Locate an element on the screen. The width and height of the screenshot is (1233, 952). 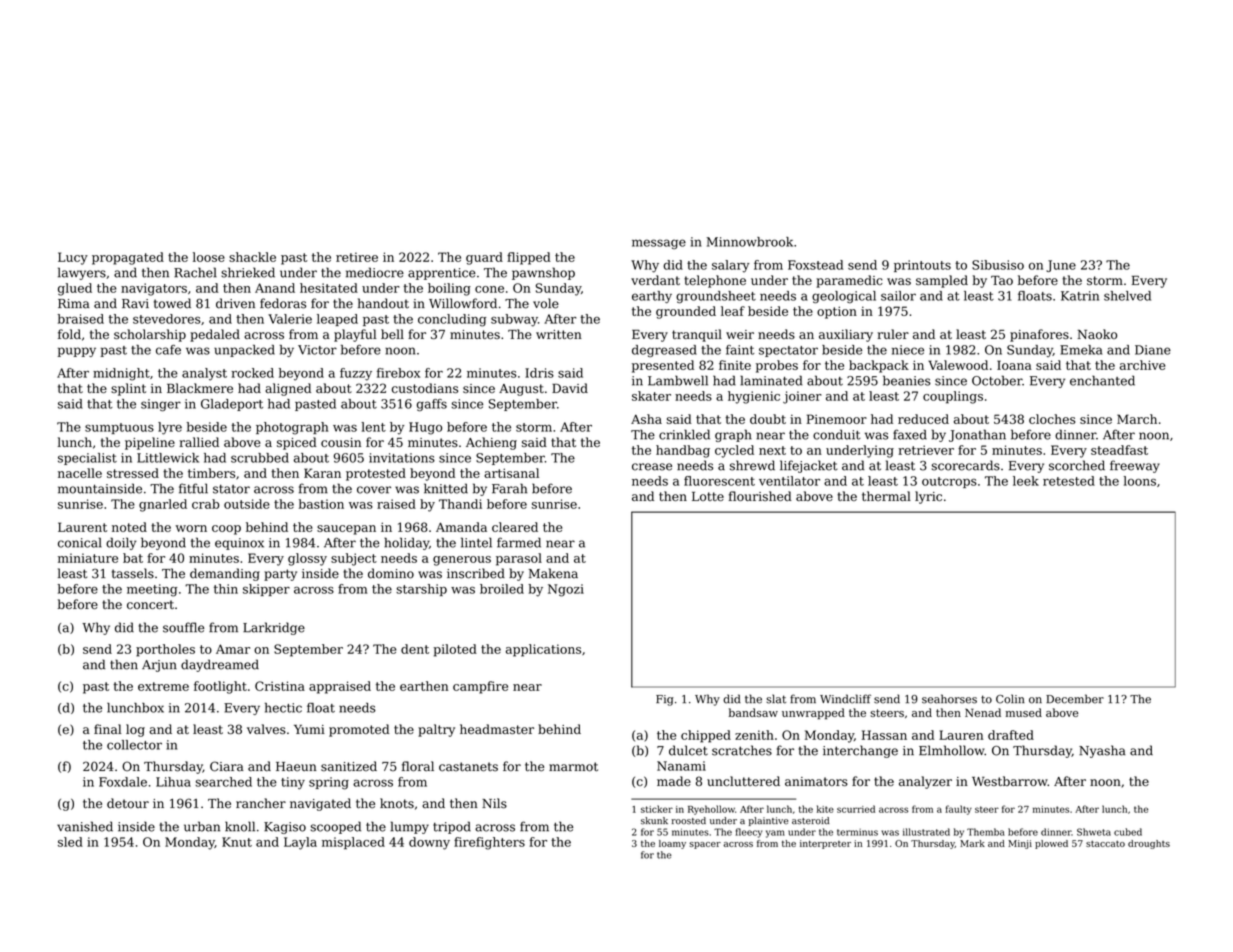
scrubbed is located at coordinates (260, 458).
